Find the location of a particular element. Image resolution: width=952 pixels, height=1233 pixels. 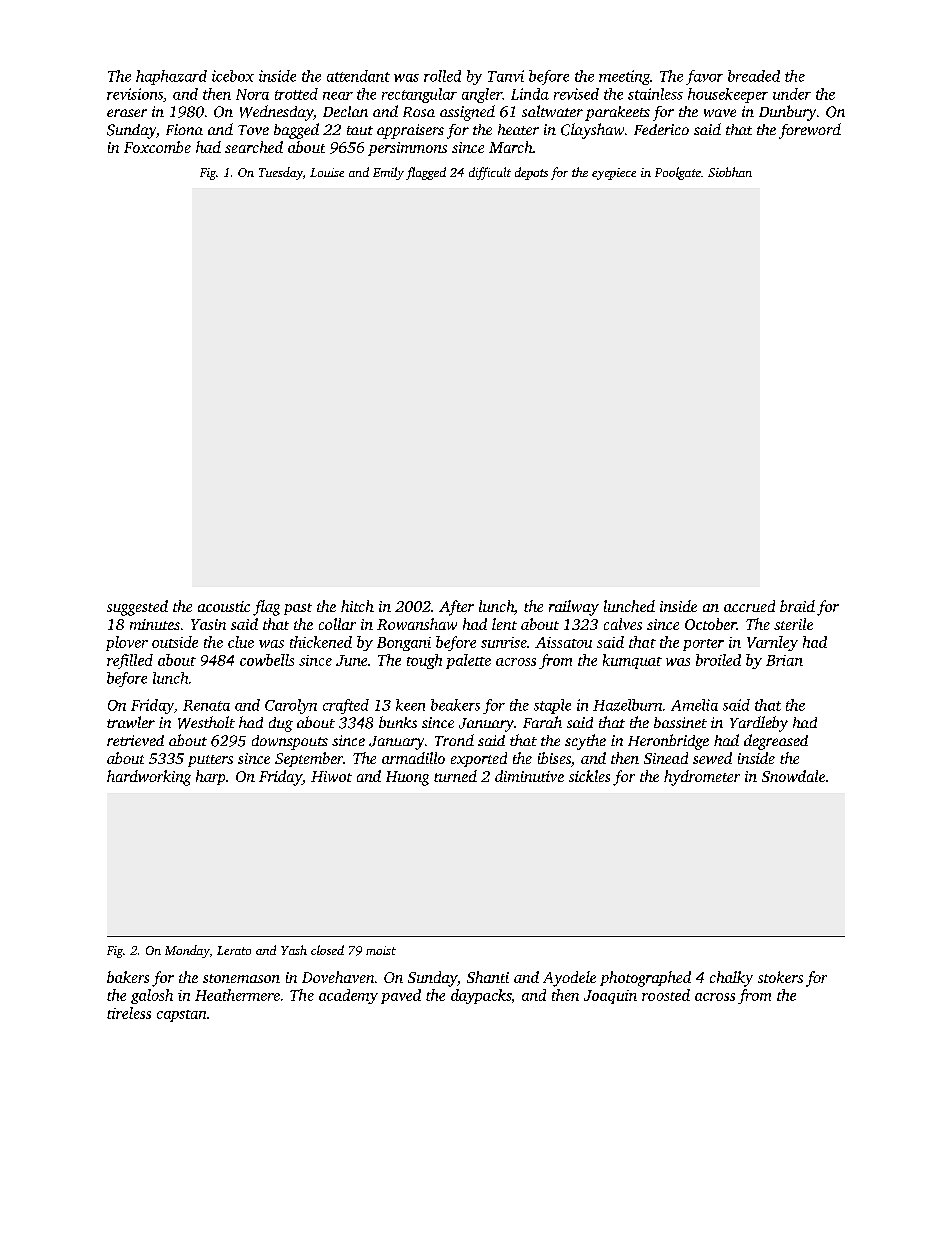

meeting is located at coordinates (624, 77).
